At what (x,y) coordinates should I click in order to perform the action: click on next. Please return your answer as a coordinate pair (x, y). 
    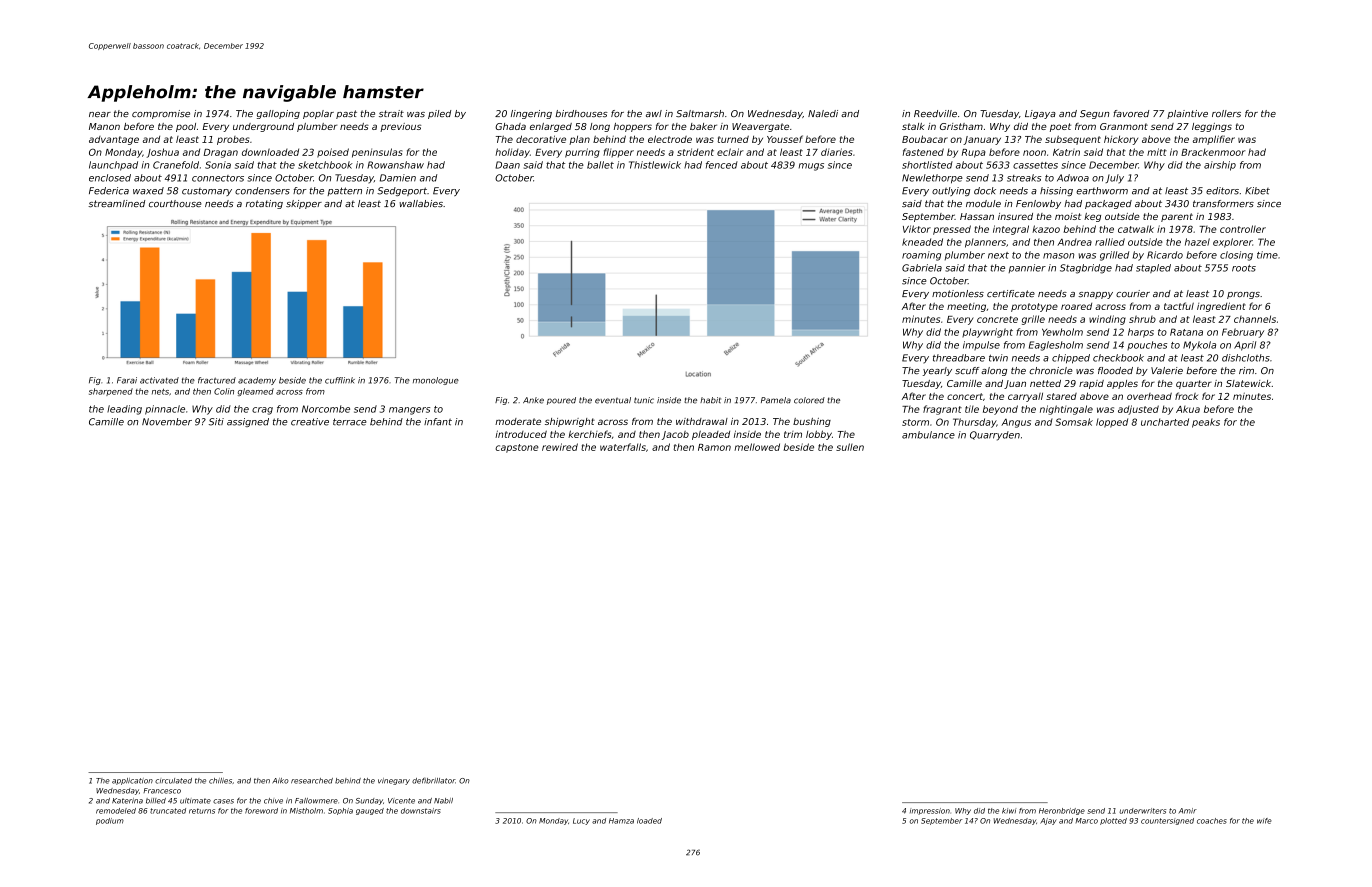
    Looking at the image, I should click on (998, 255).
